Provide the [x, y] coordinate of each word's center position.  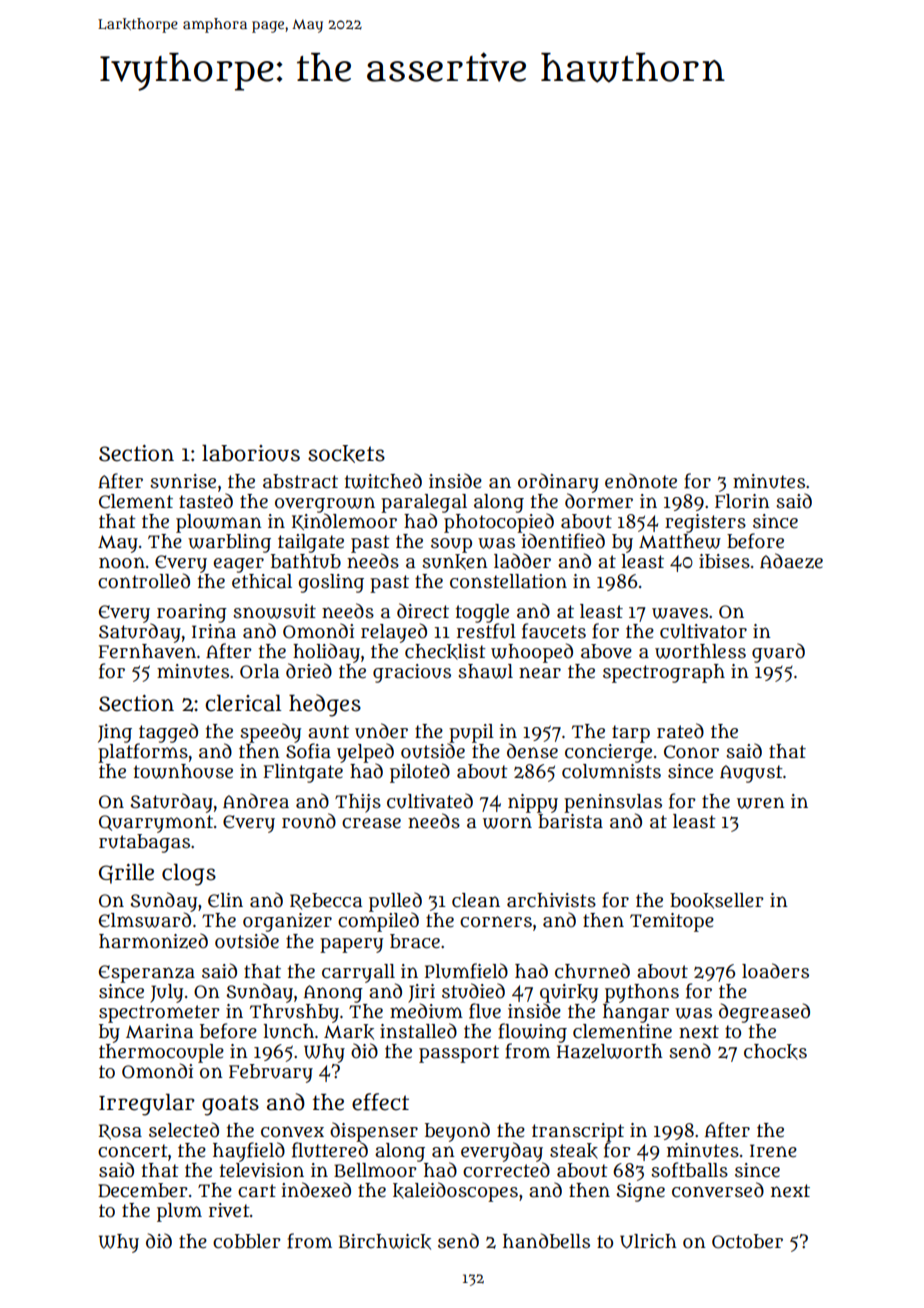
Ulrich [648, 1241]
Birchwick [385, 1242]
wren [761, 803]
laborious [251, 453]
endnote [641, 481]
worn [507, 823]
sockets [346, 454]
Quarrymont [156, 824]
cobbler [247, 1241]
